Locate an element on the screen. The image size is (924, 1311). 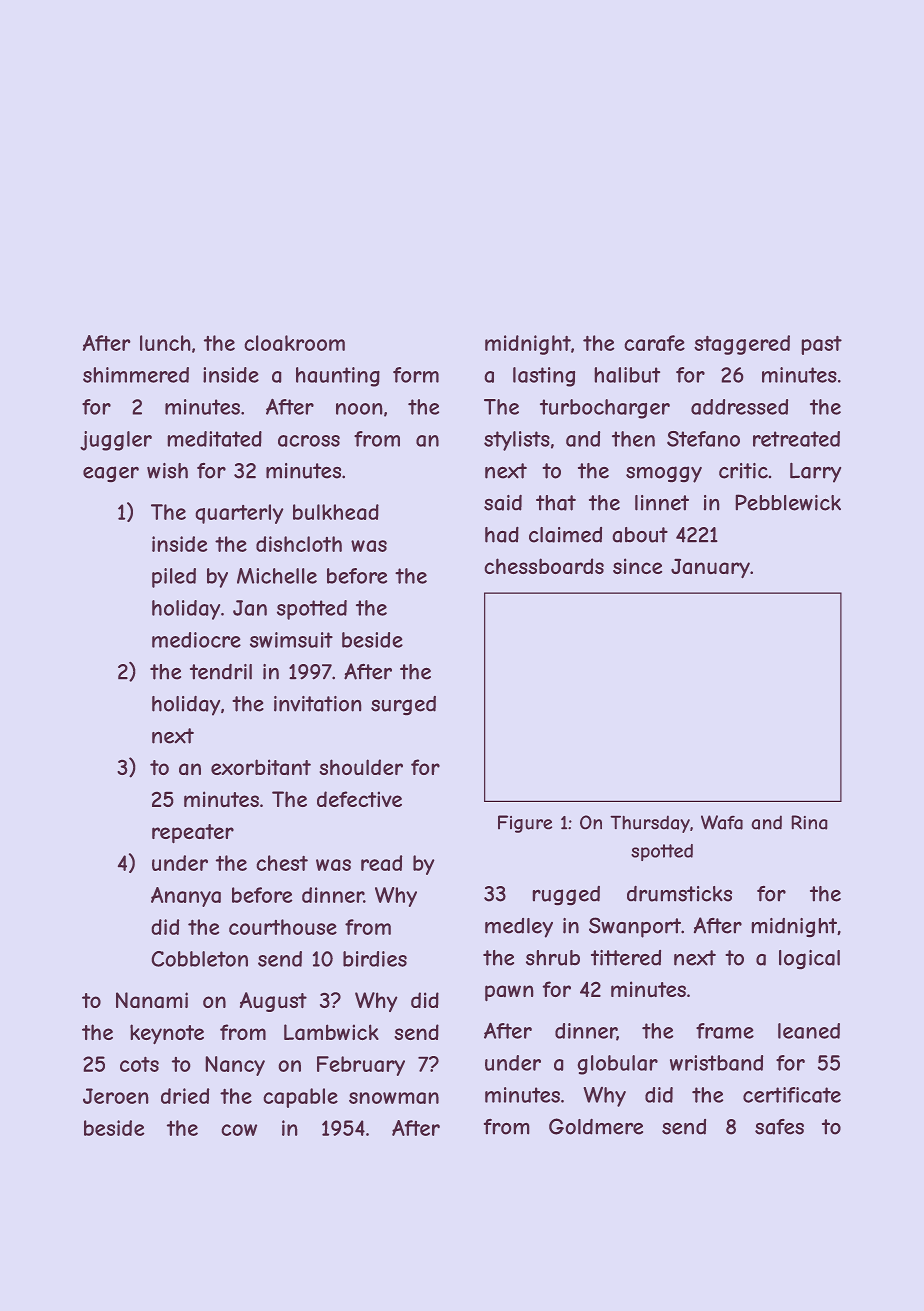
meditated is located at coordinates (214, 439).
